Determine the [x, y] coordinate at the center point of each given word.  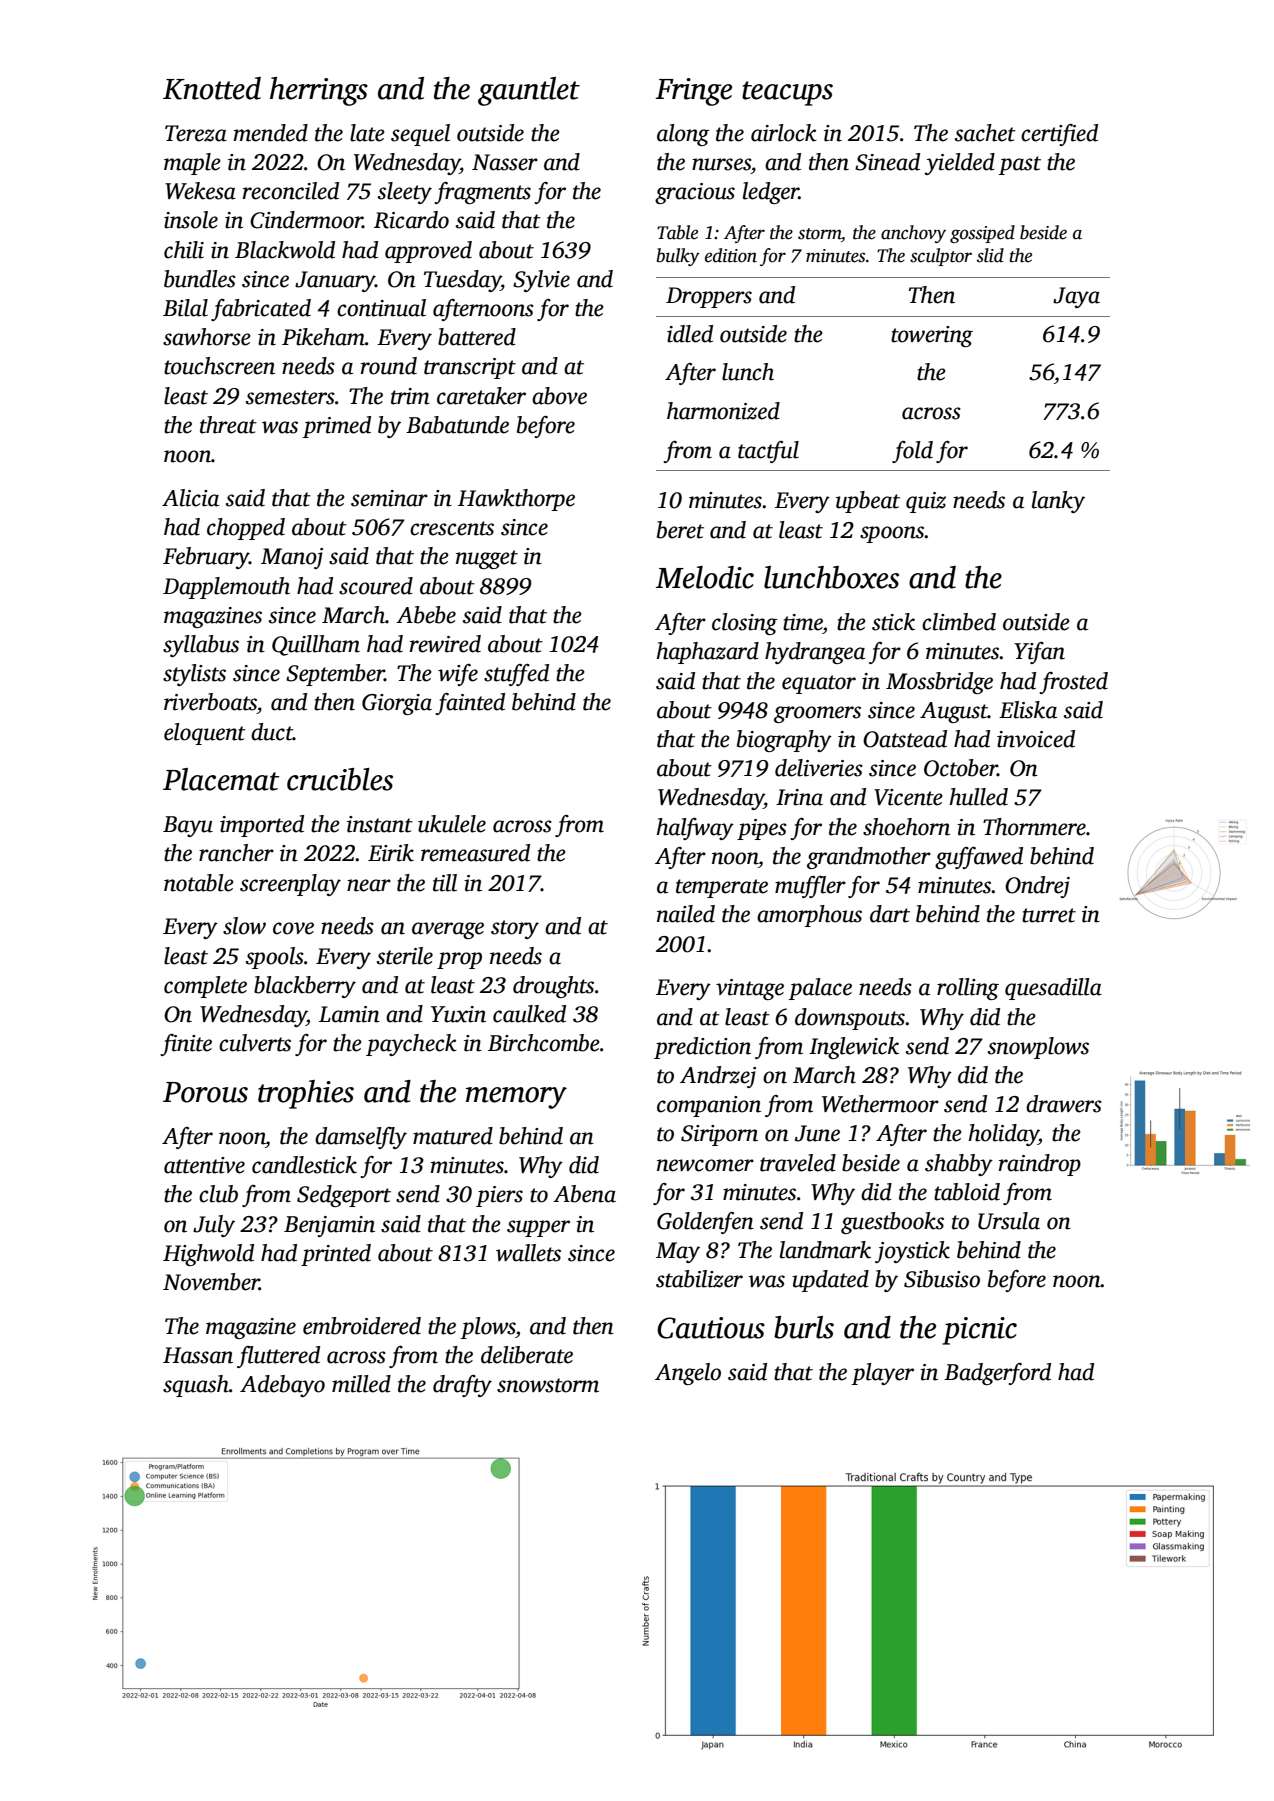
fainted [470, 704]
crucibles [340, 779]
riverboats [210, 702]
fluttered [278, 1357]
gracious [695, 193]
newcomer [705, 1165]
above [559, 396]
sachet [985, 133]
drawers [1064, 1104]
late [367, 133]
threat [228, 425]
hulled [979, 797]
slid [990, 255]
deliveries [819, 768]
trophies [306, 1094]
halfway [695, 829]
